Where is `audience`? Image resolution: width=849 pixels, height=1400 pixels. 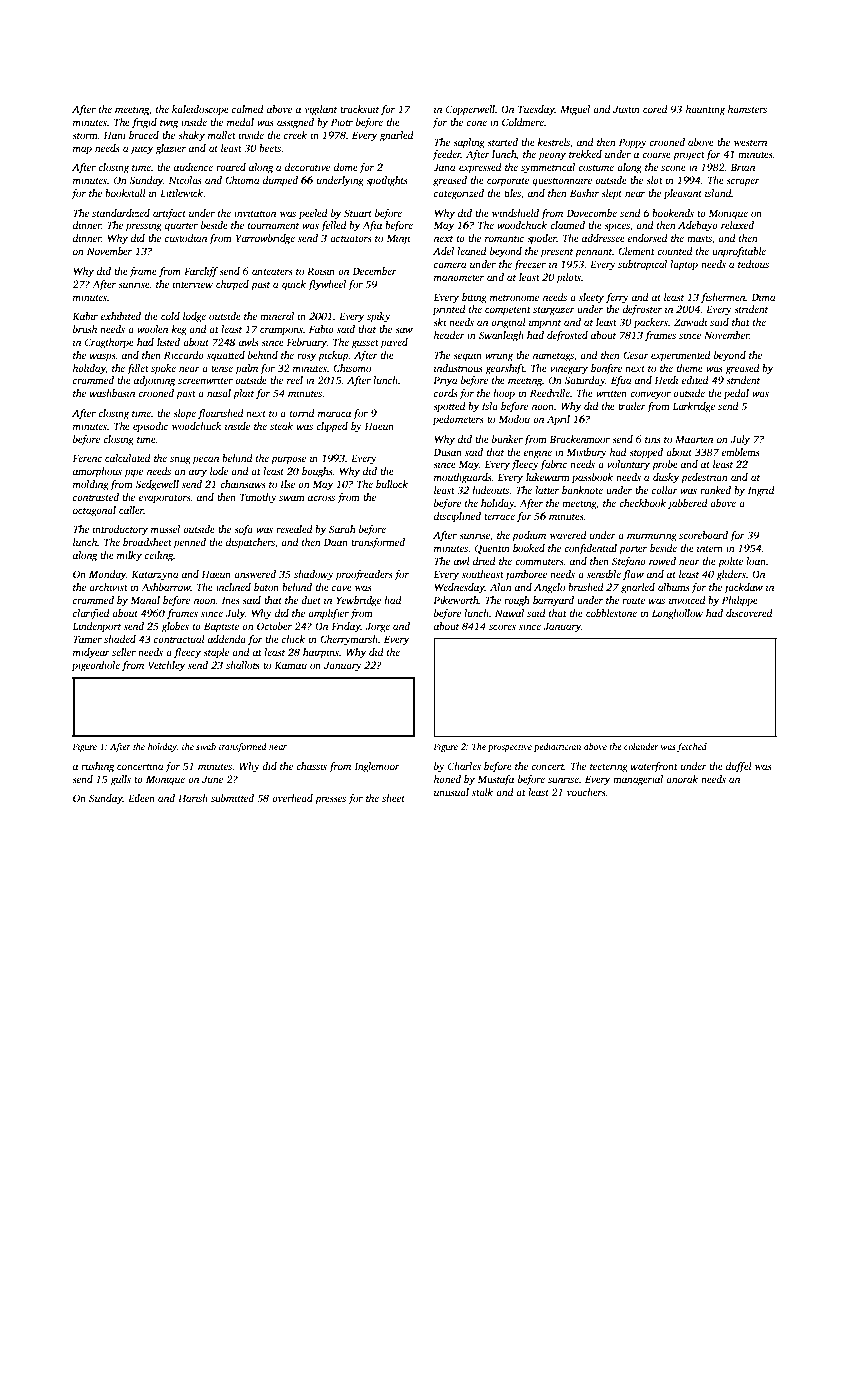 audience is located at coordinates (193, 167).
